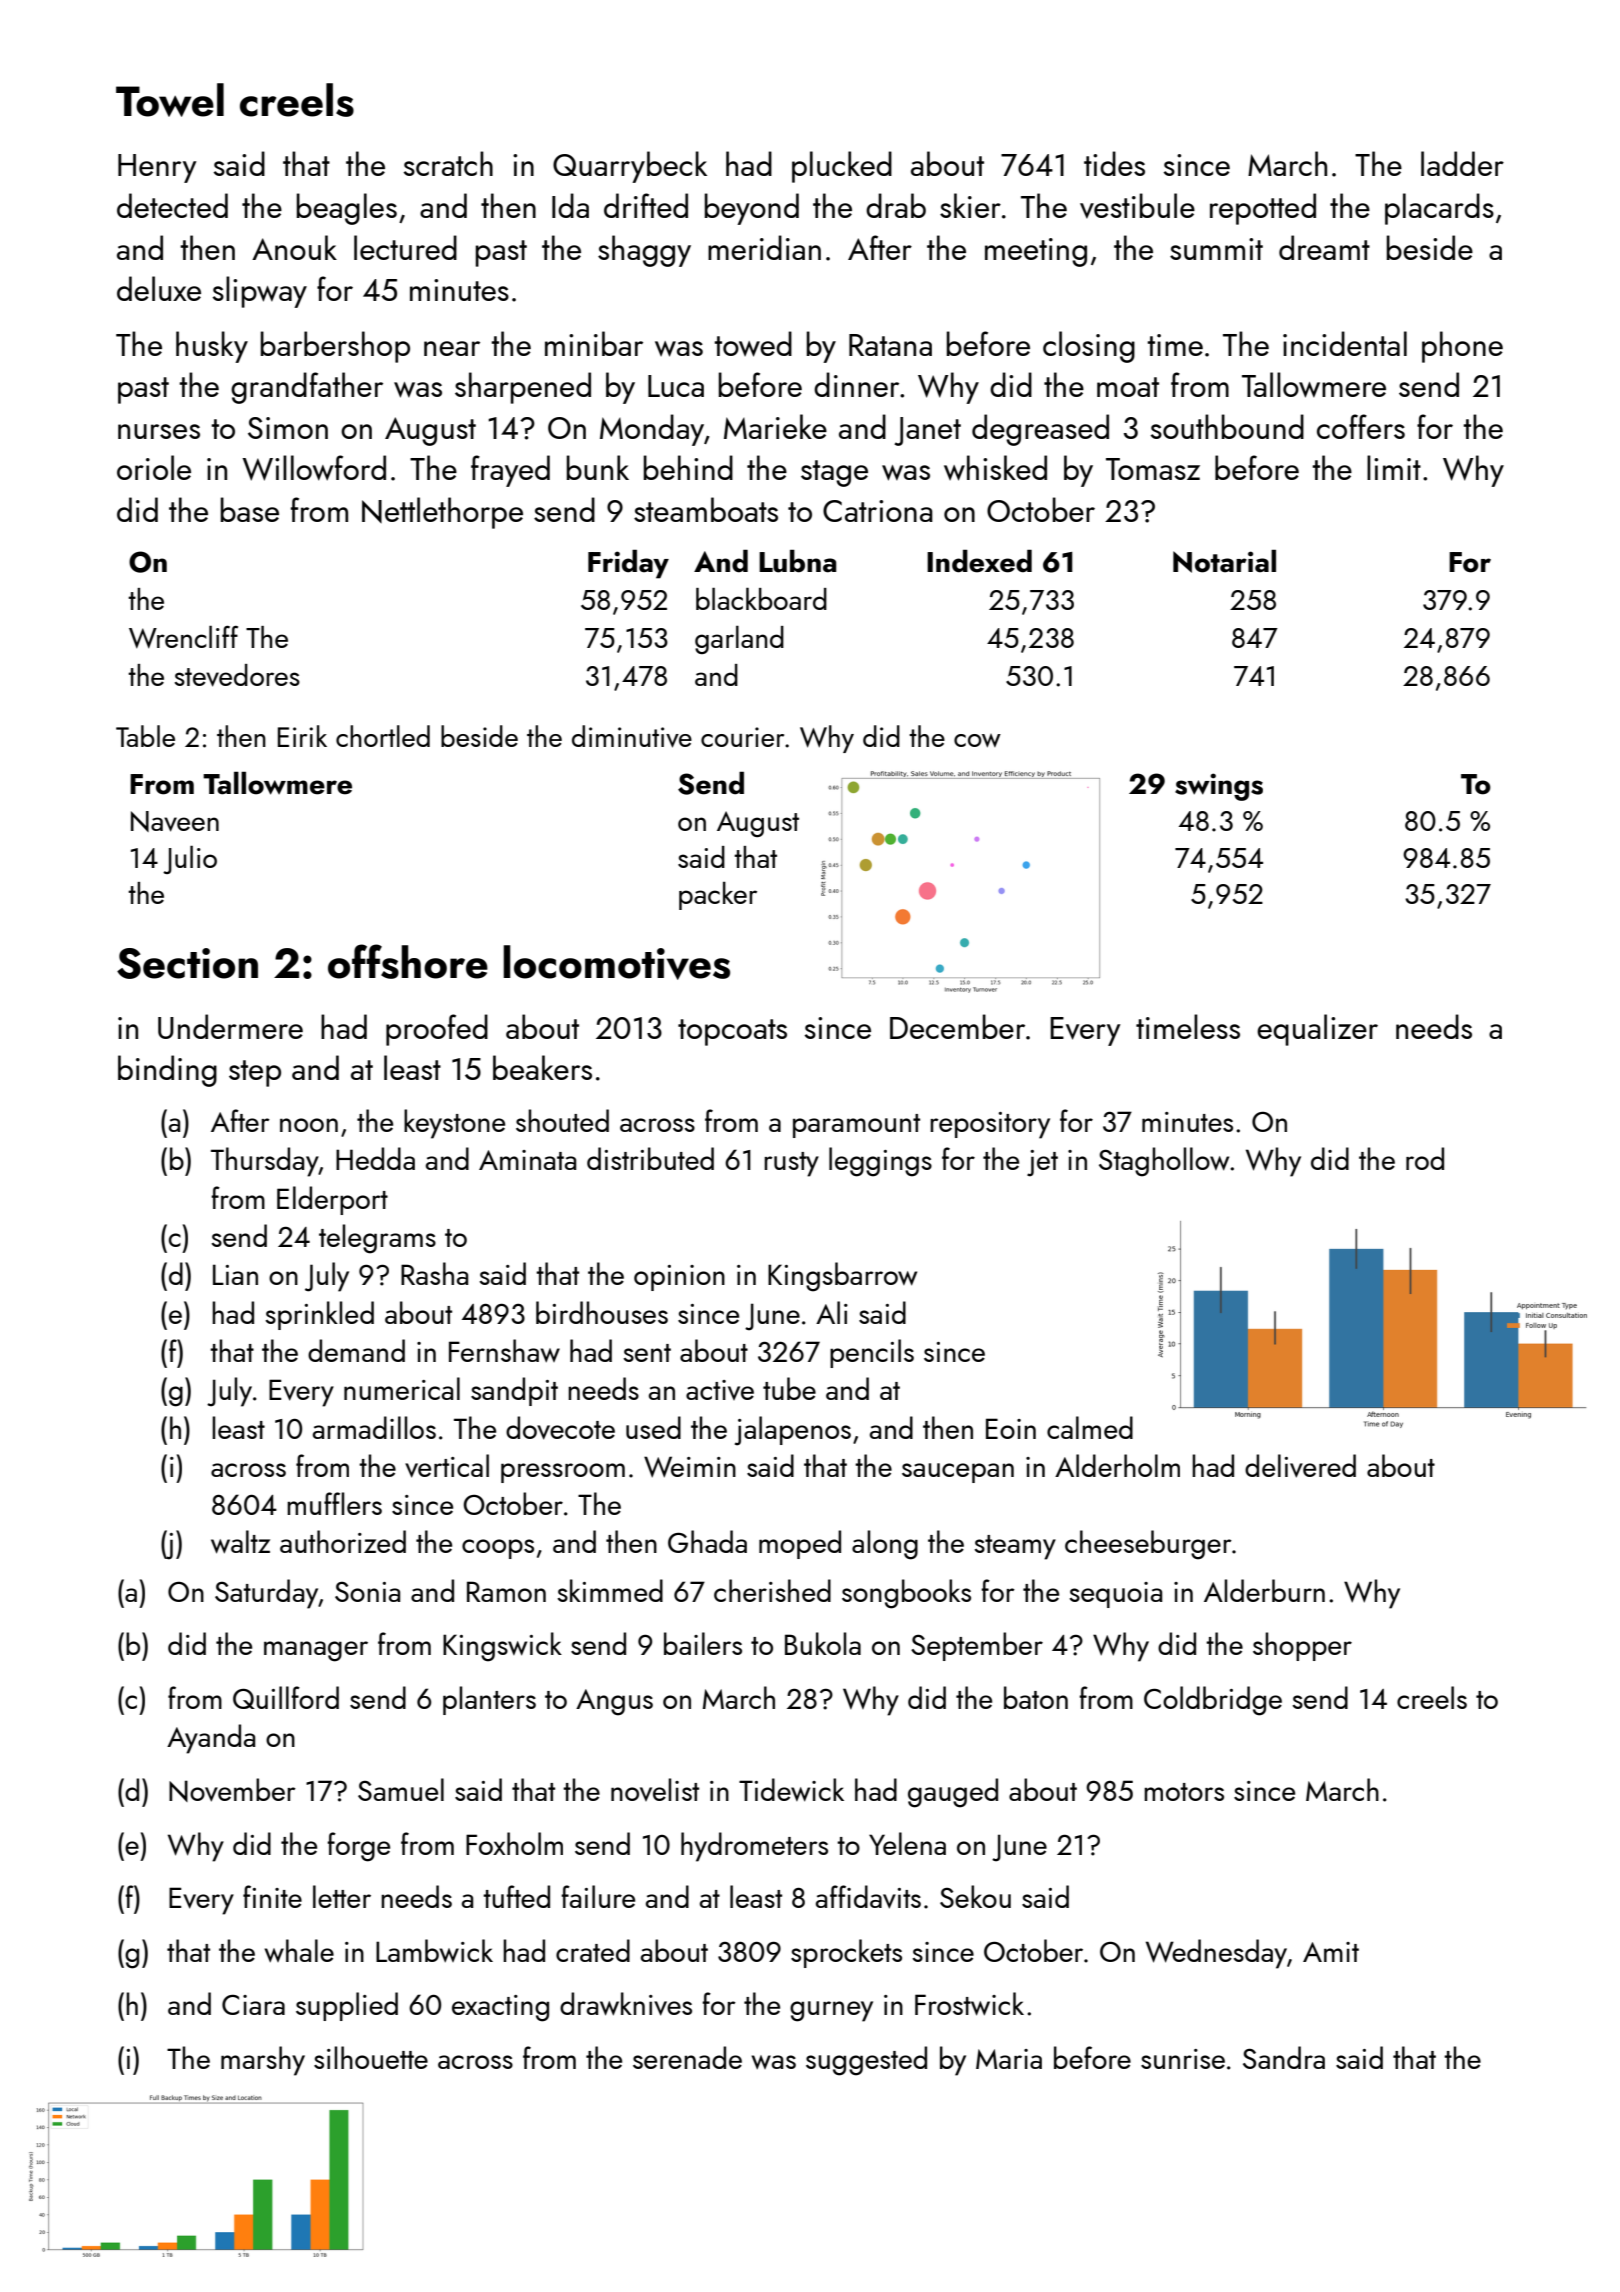 The width and height of the screenshot is (1620, 2292). I want to click on limit, so click(1394, 467).
